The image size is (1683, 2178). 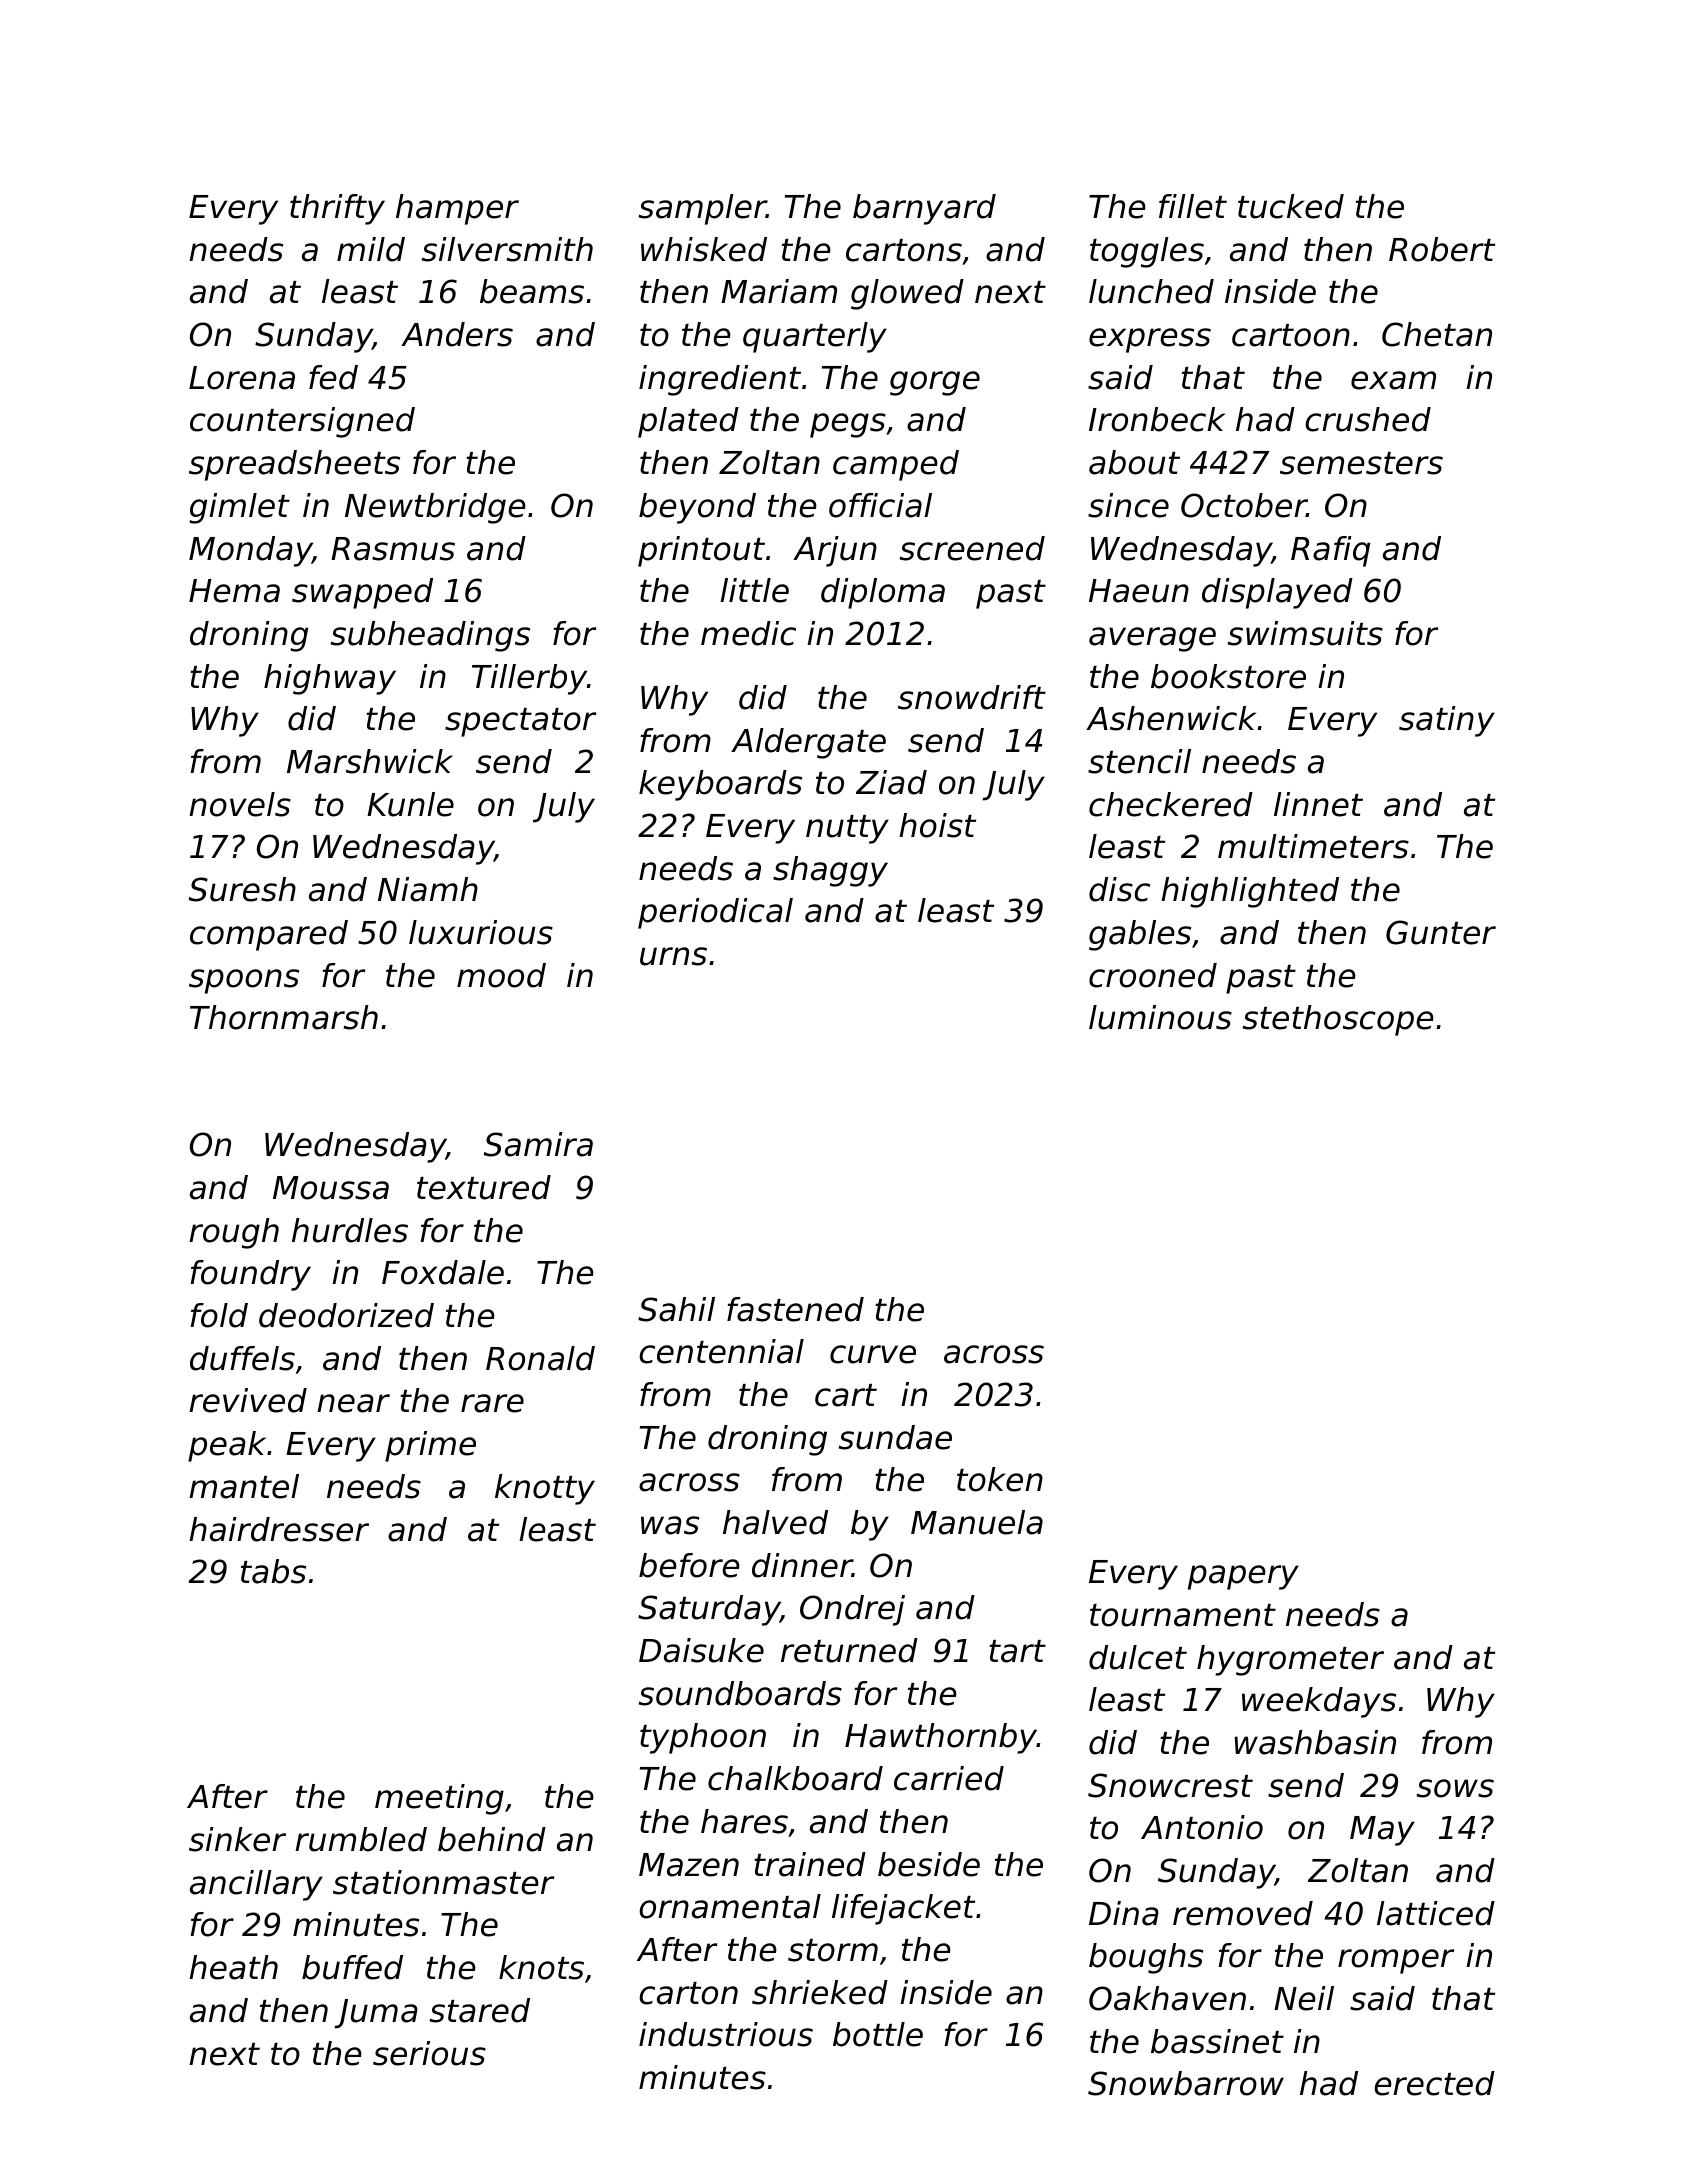 I want to click on linnet, so click(x=1318, y=804).
